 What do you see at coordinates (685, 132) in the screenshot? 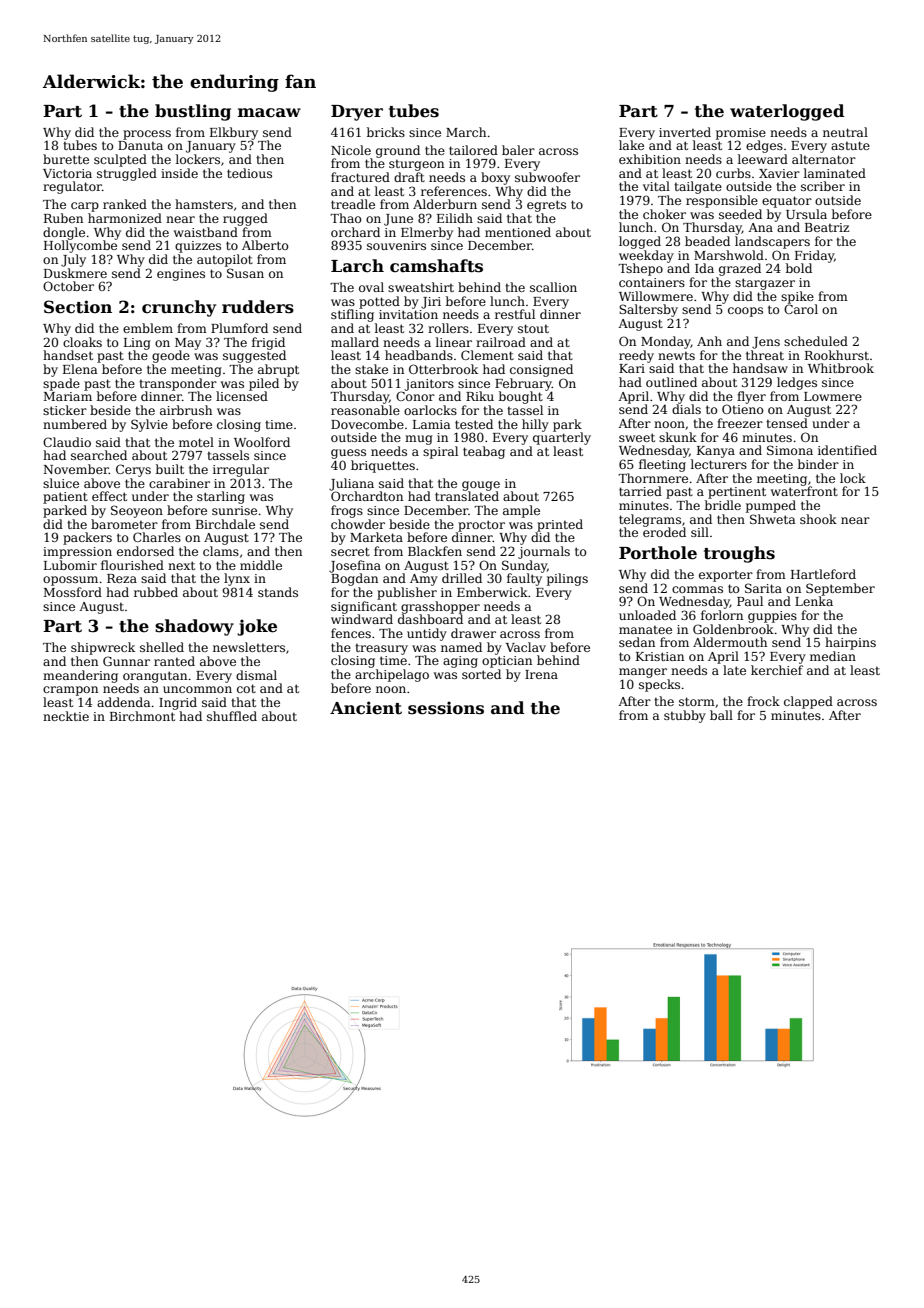
I see `inverted` at bounding box center [685, 132].
